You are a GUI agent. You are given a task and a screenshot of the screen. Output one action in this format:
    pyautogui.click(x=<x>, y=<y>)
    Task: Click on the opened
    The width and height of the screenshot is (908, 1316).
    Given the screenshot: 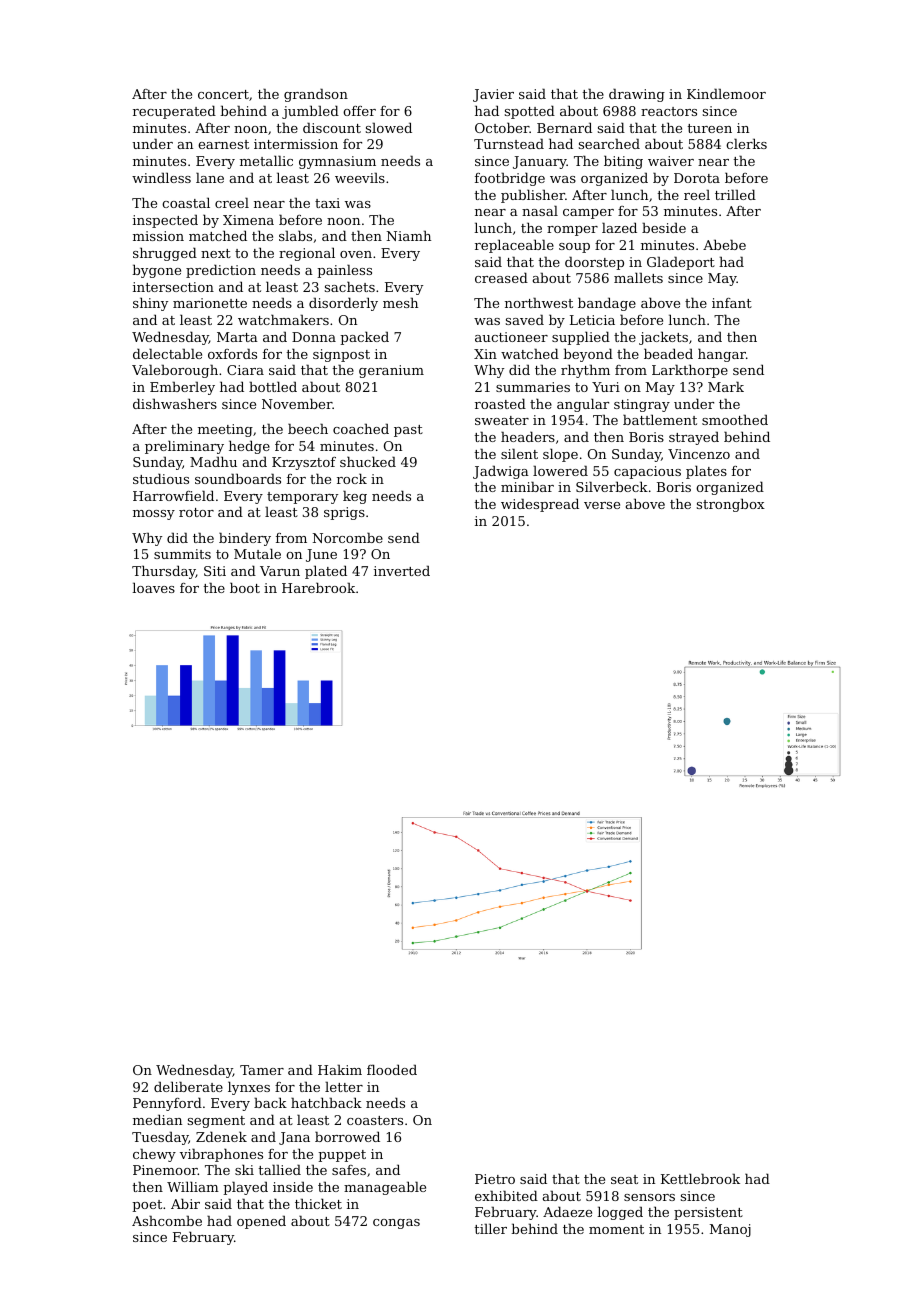 What is the action you would take?
    pyautogui.click(x=261, y=1222)
